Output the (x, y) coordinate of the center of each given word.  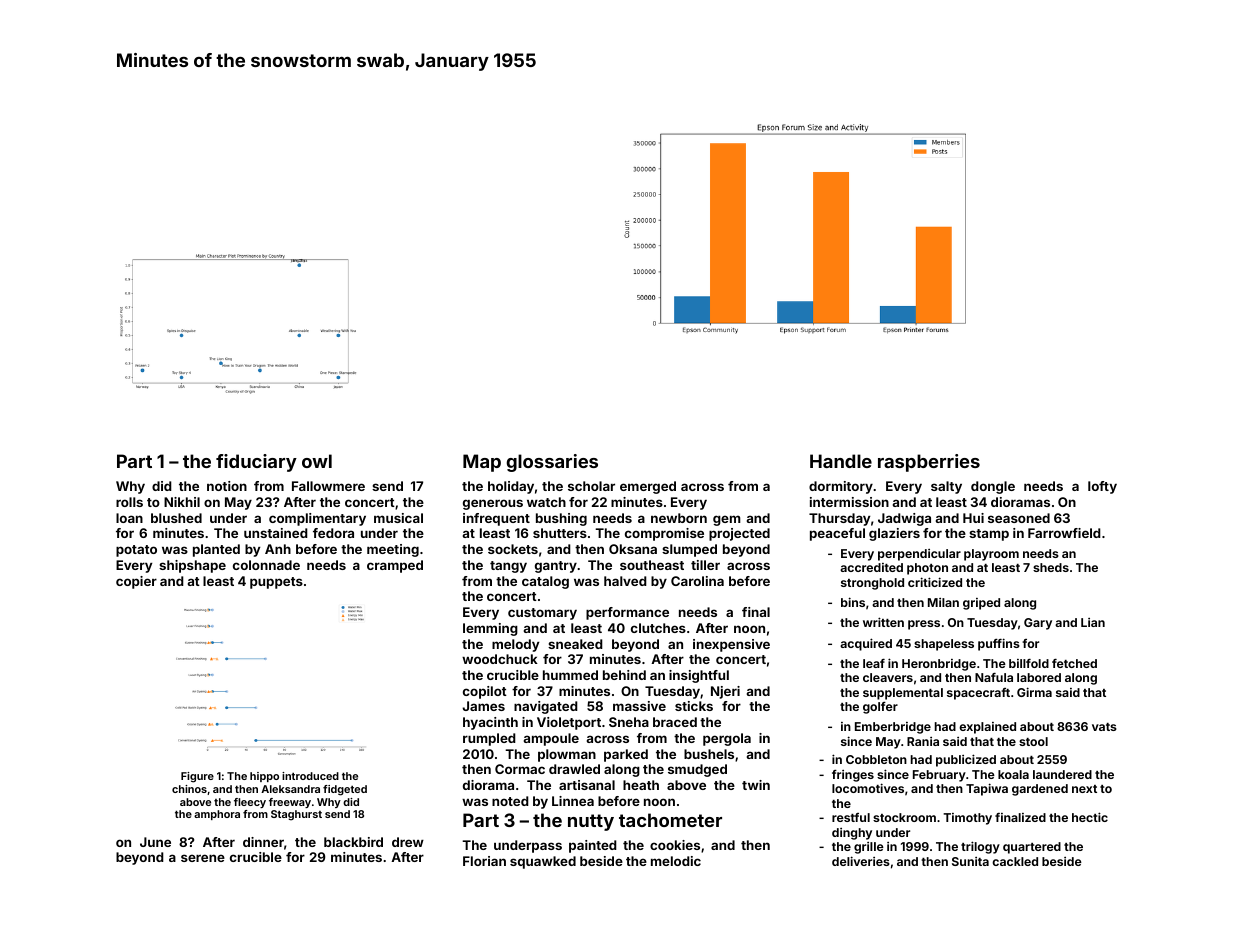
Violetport (569, 723)
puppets (276, 583)
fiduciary (256, 463)
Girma (1034, 692)
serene (203, 858)
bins (853, 602)
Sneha (629, 722)
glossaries (552, 463)
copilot (485, 692)
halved (625, 581)
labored (1039, 677)
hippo (264, 777)
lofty (1102, 487)
